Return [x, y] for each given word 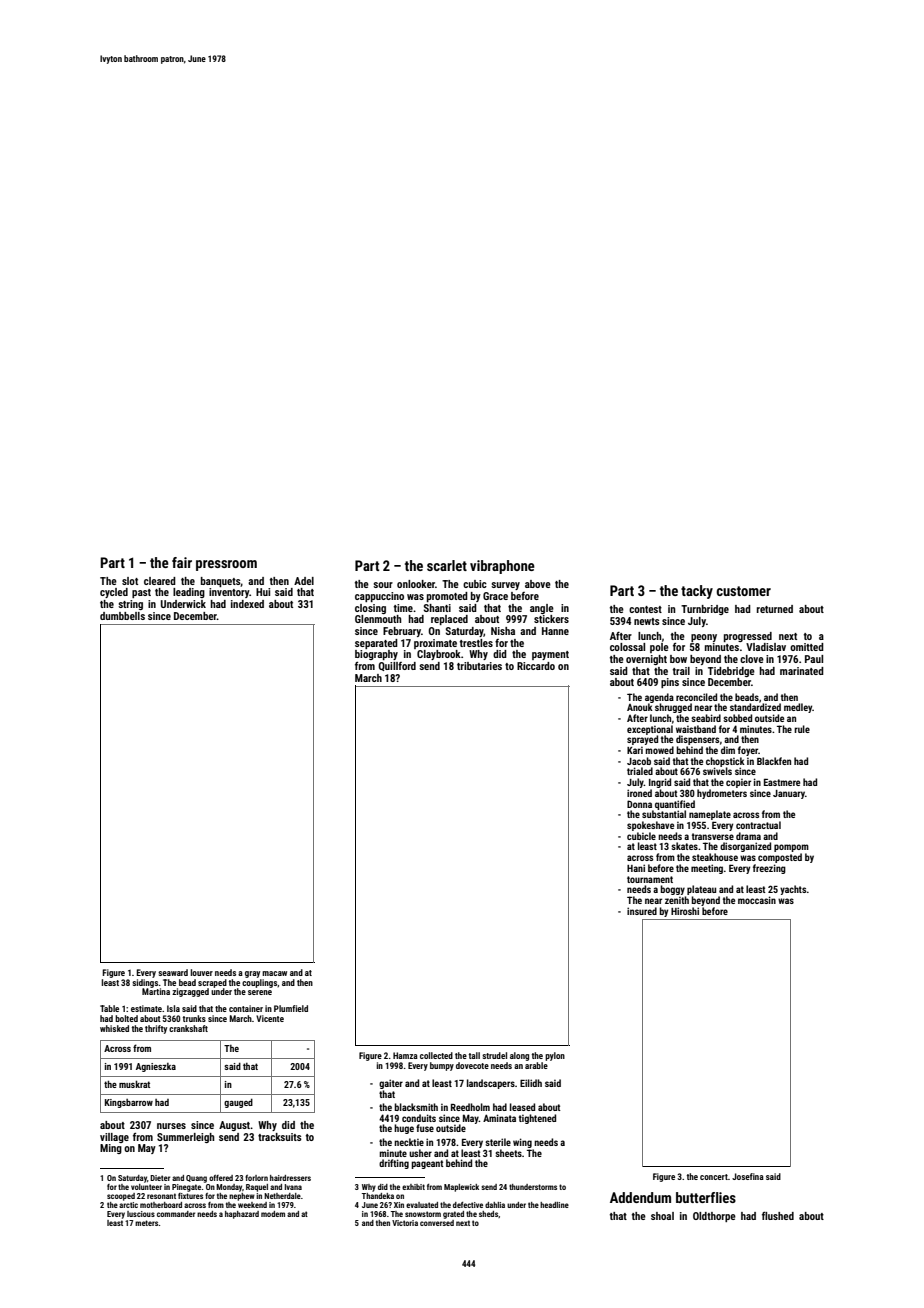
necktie [409, 1142]
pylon [555, 1056]
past [141, 593]
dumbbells [122, 616]
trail [681, 671]
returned [775, 609]
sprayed [642, 740]
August [235, 1126]
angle [542, 609]
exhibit [413, 1187]
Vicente [270, 1018]
